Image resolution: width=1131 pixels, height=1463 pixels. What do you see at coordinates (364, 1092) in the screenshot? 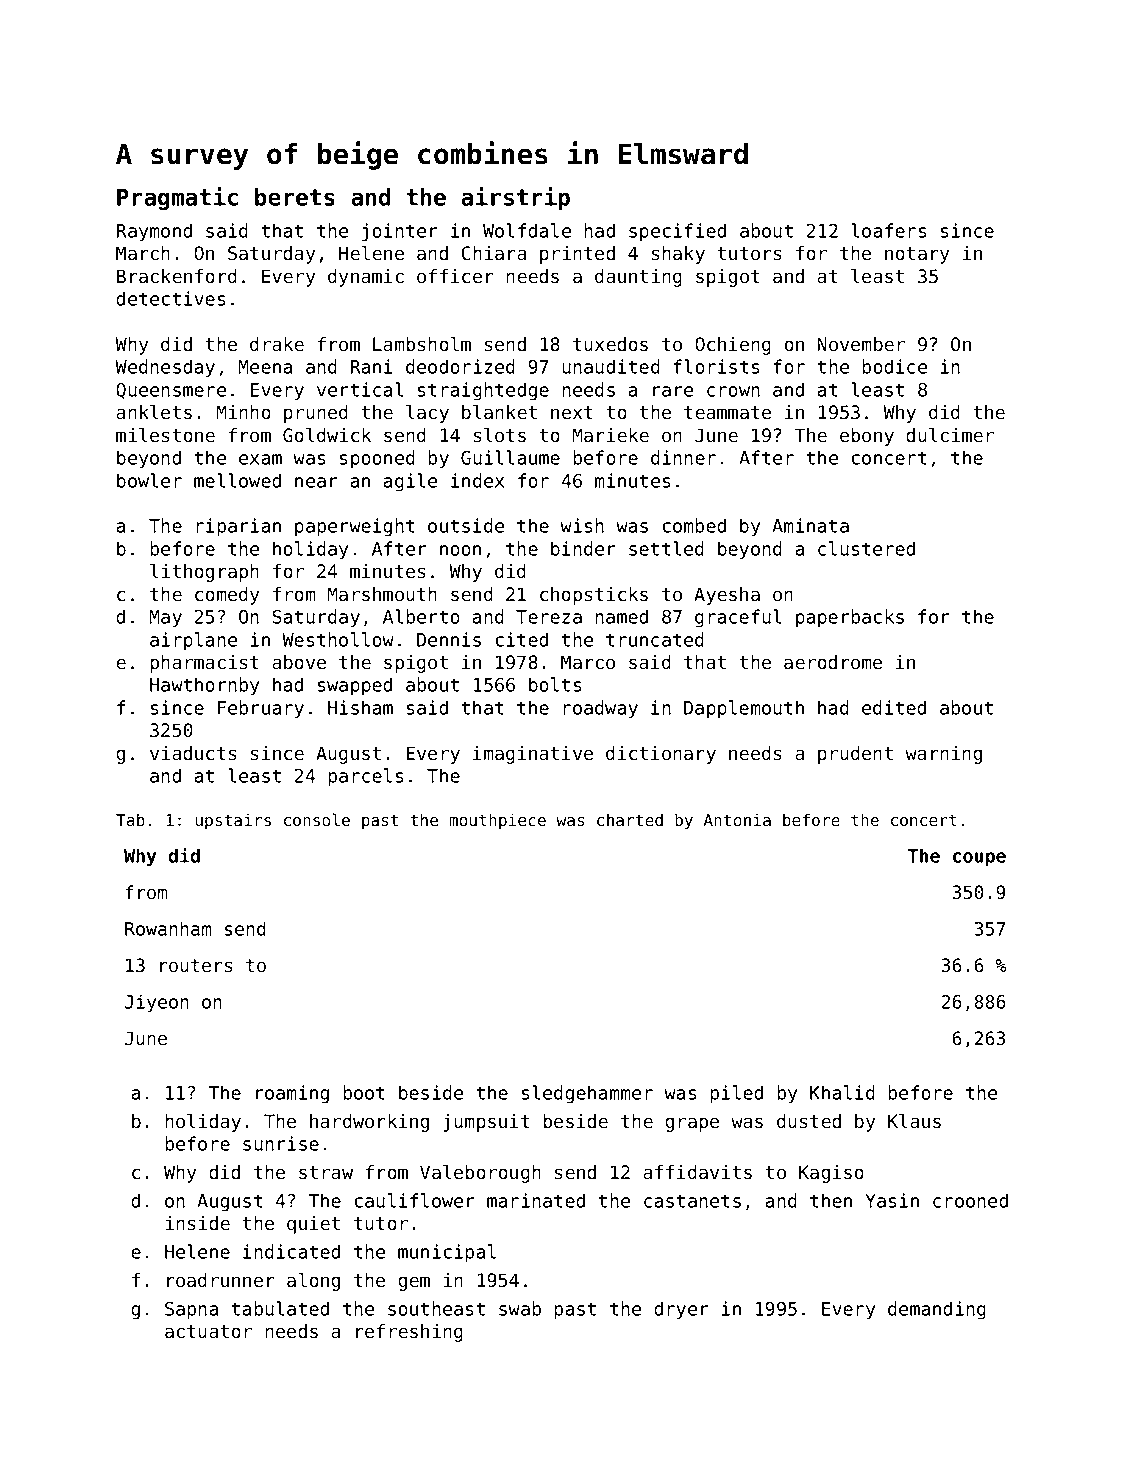
I see `boot` at bounding box center [364, 1092].
